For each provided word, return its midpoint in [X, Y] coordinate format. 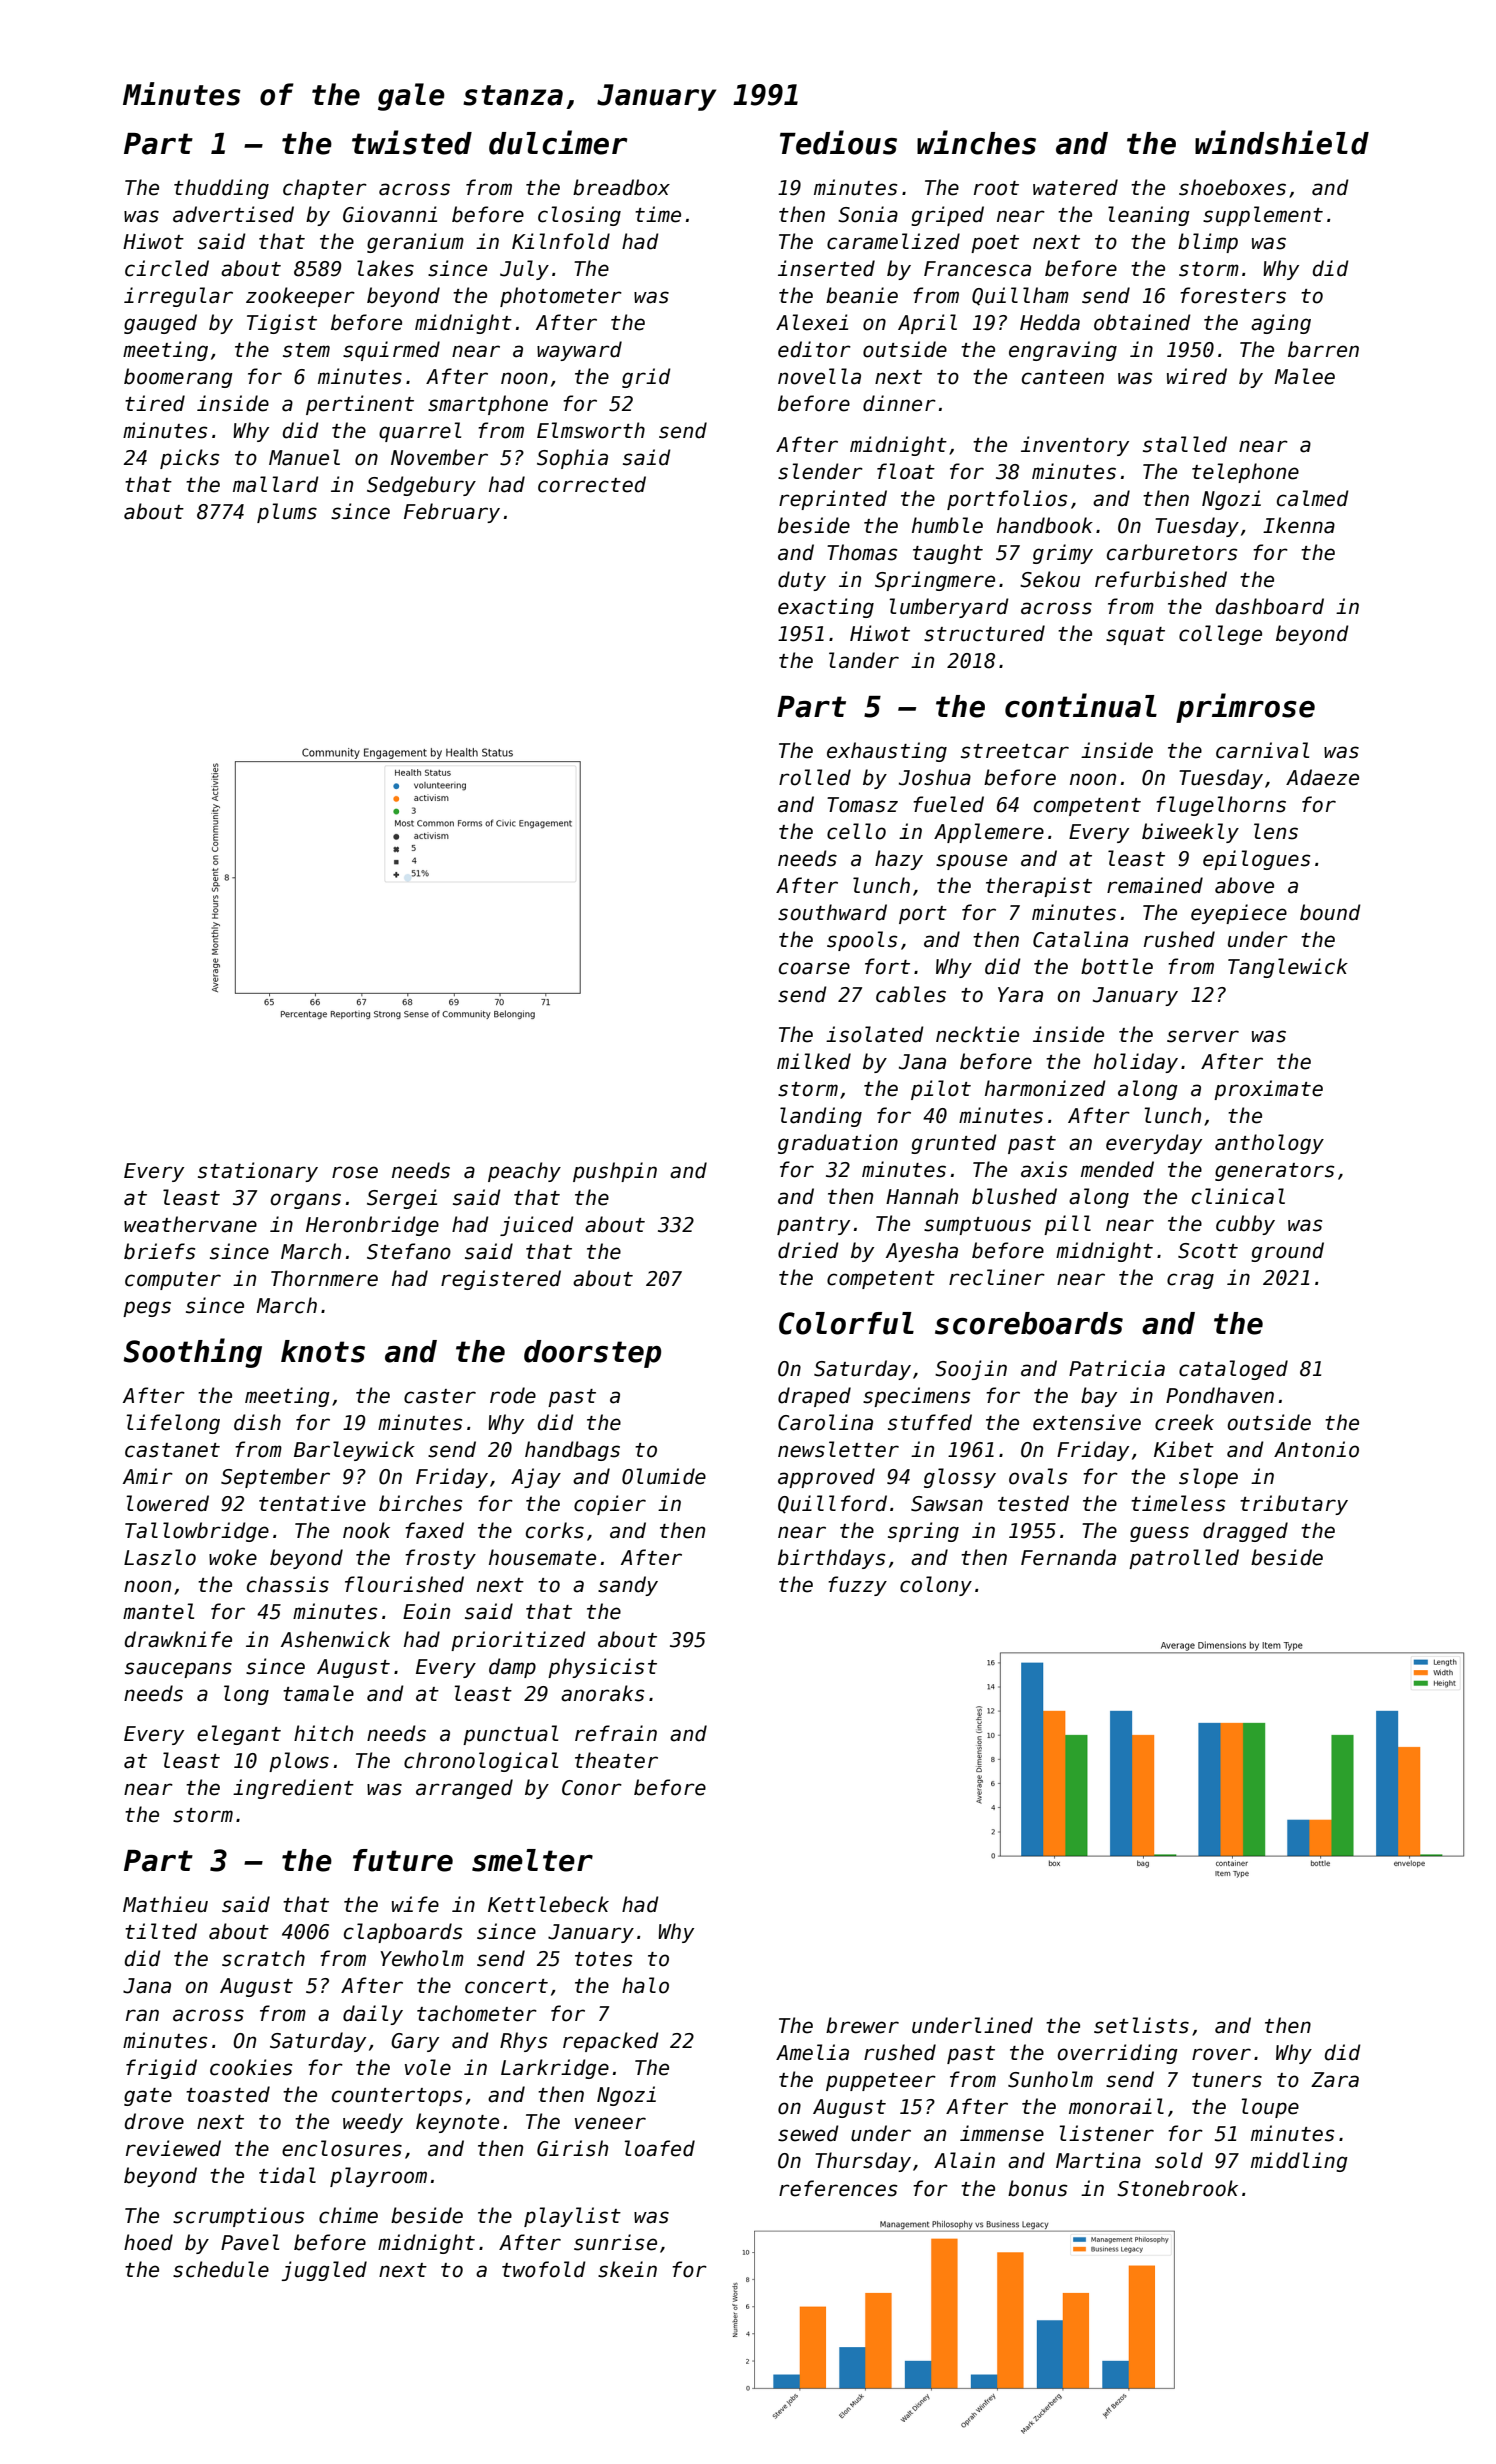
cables [911, 994]
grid [646, 378]
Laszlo [160, 1557]
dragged [1245, 1532]
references [838, 2188]
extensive [1087, 1422]
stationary [258, 1172]
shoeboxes [1232, 187]
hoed [148, 2242]
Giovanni [390, 214]
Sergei [402, 1199]
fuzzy [857, 1586]
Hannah [922, 1196]
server [1203, 1036]
